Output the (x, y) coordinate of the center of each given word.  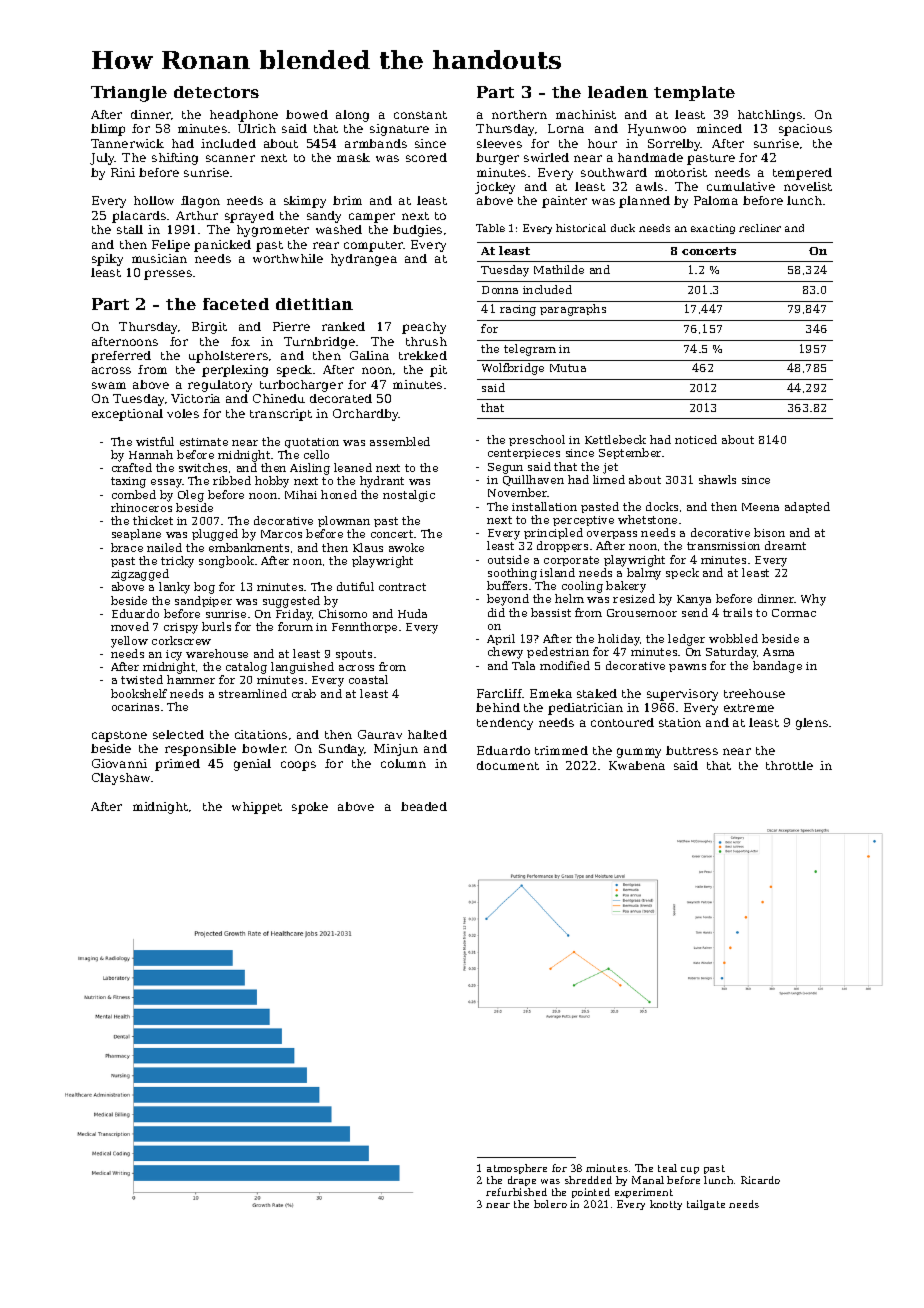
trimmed (561, 750)
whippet (257, 808)
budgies (417, 231)
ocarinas (135, 707)
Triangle (129, 94)
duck (623, 228)
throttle (789, 765)
